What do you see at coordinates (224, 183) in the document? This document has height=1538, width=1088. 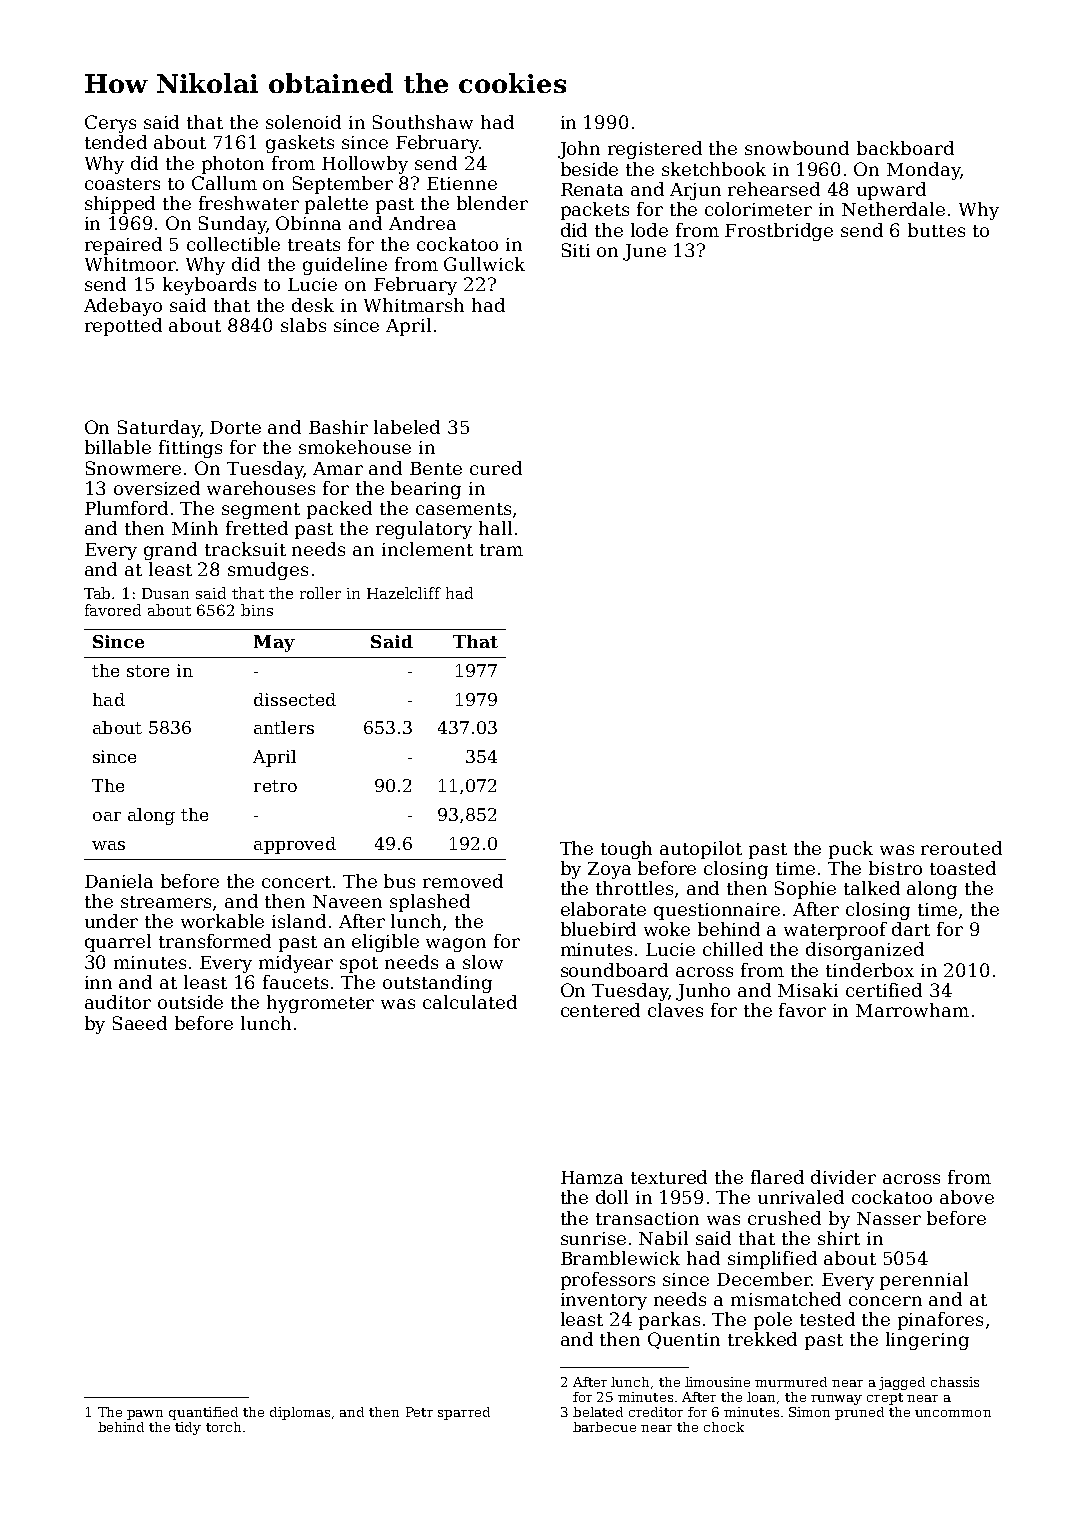 I see `Callum` at bounding box center [224, 183].
